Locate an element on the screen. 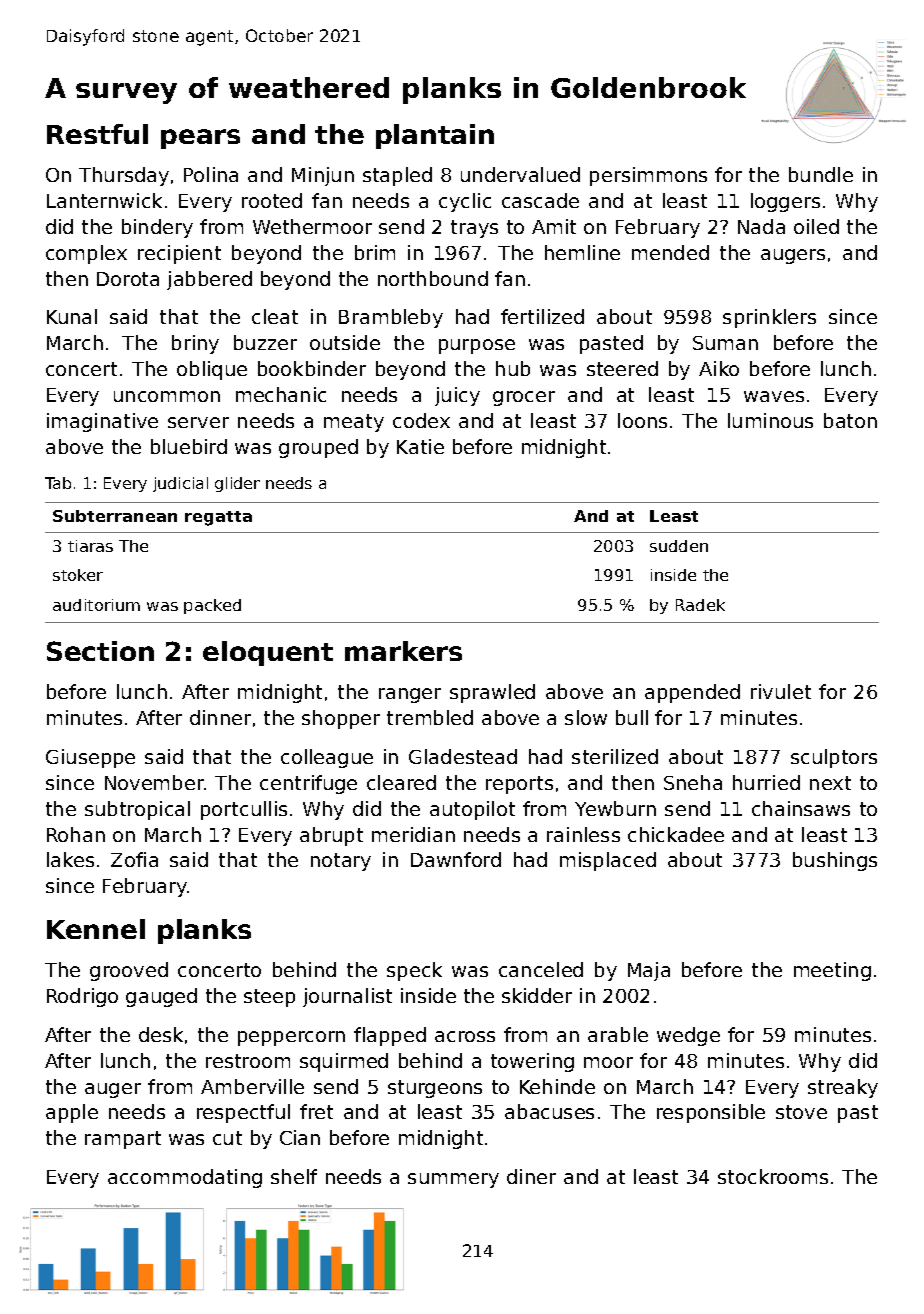 The height and width of the screenshot is (1314, 924). towering is located at coordinates (532, 1062).
